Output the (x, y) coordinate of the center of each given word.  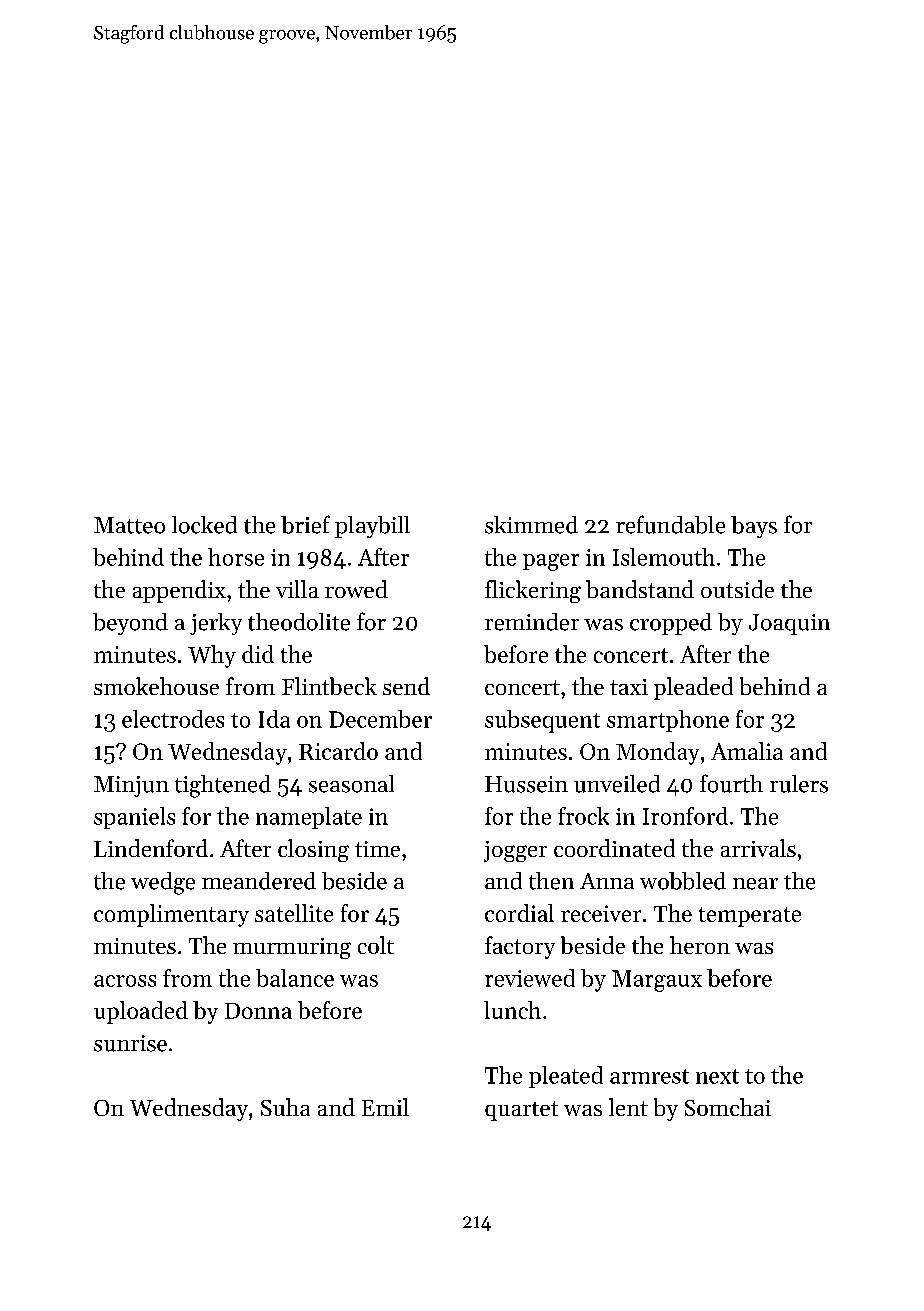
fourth (731, 783)
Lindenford (151, 848)
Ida (274, 719)
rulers (799, 784)
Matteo (129, 525)
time (377, 849)
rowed (356, 589)
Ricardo (338, 751)
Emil (385, 1107)
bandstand (640, 589)
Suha (285, 1107)
